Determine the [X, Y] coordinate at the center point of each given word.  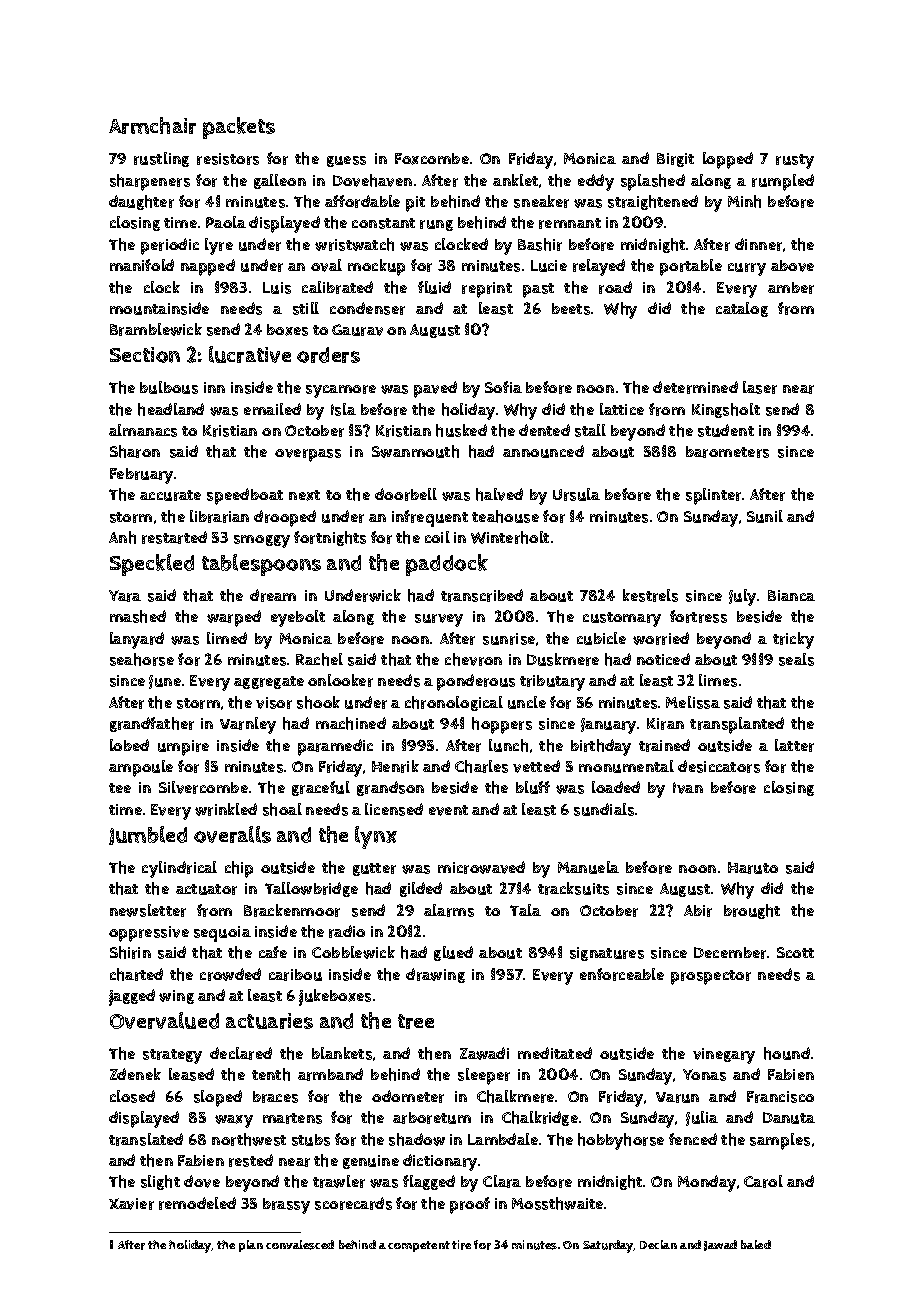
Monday [707, 1183]
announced [543, 451]
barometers [727, 452]
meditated [555, 1053]
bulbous [169, 387]
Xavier [131, 1204]
